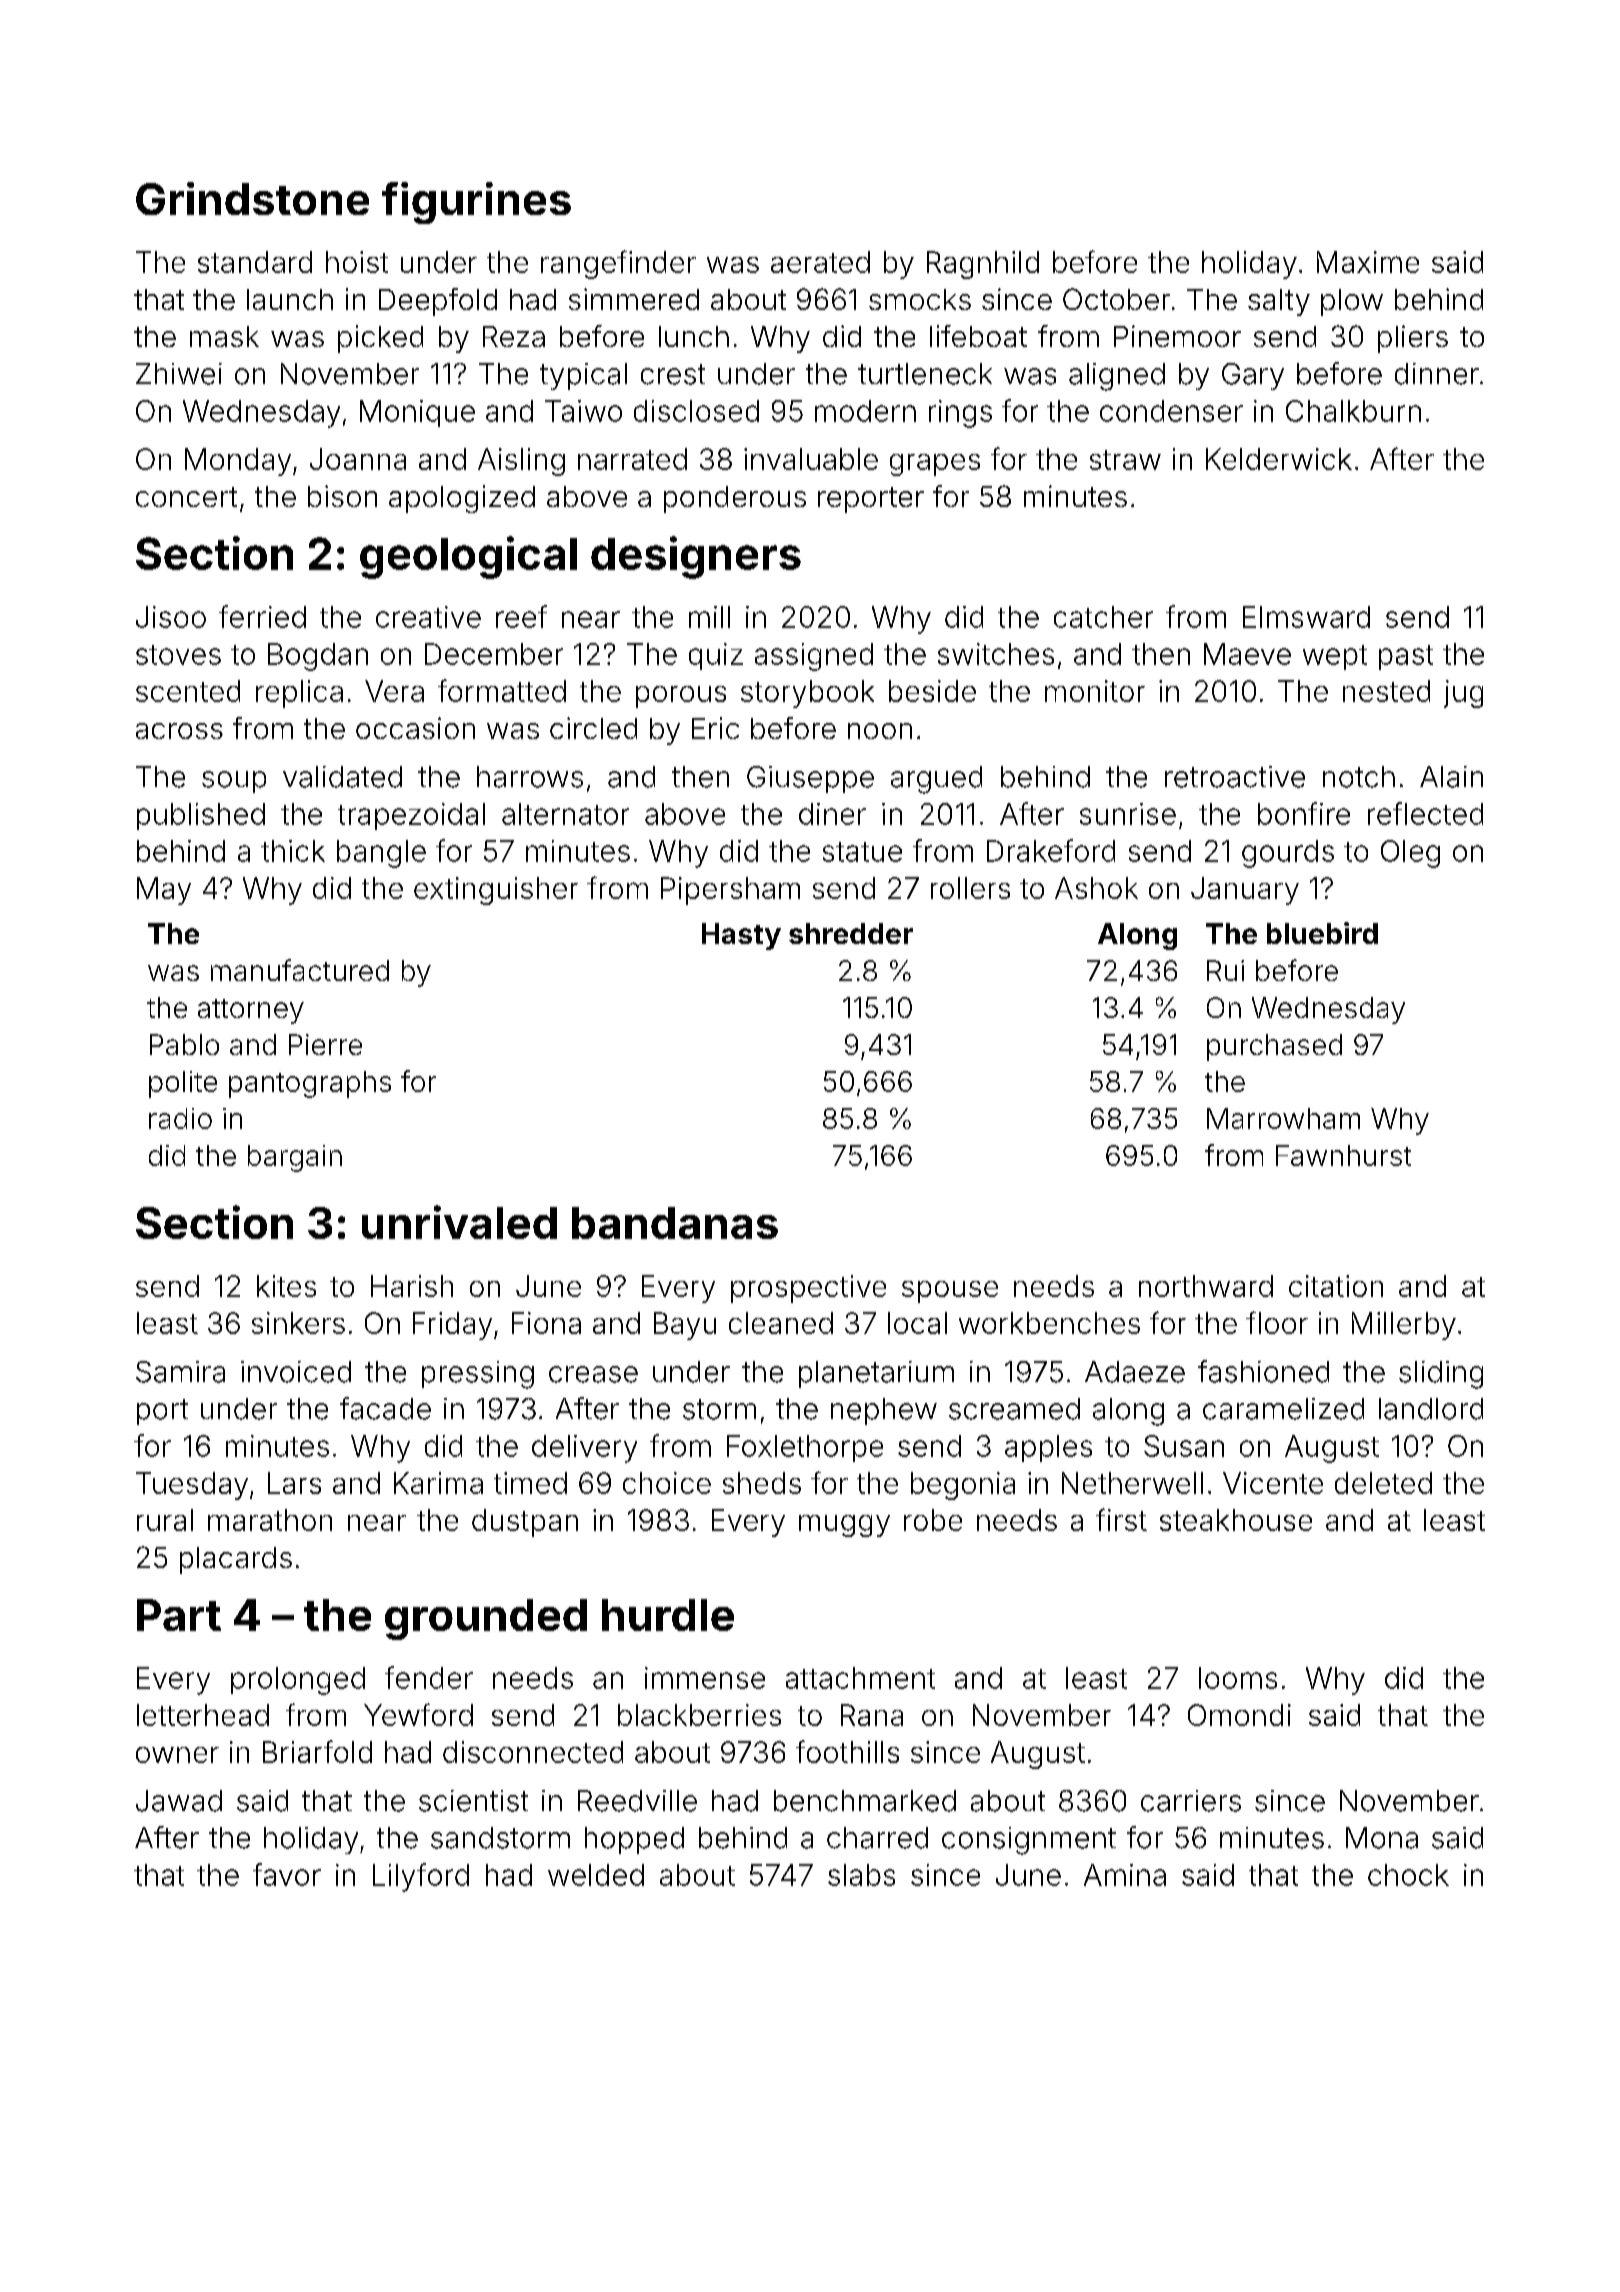 Image resolution: width=1620 pixels, height=2292 pixels. I want to click on scientist, so click(473, 1801).
